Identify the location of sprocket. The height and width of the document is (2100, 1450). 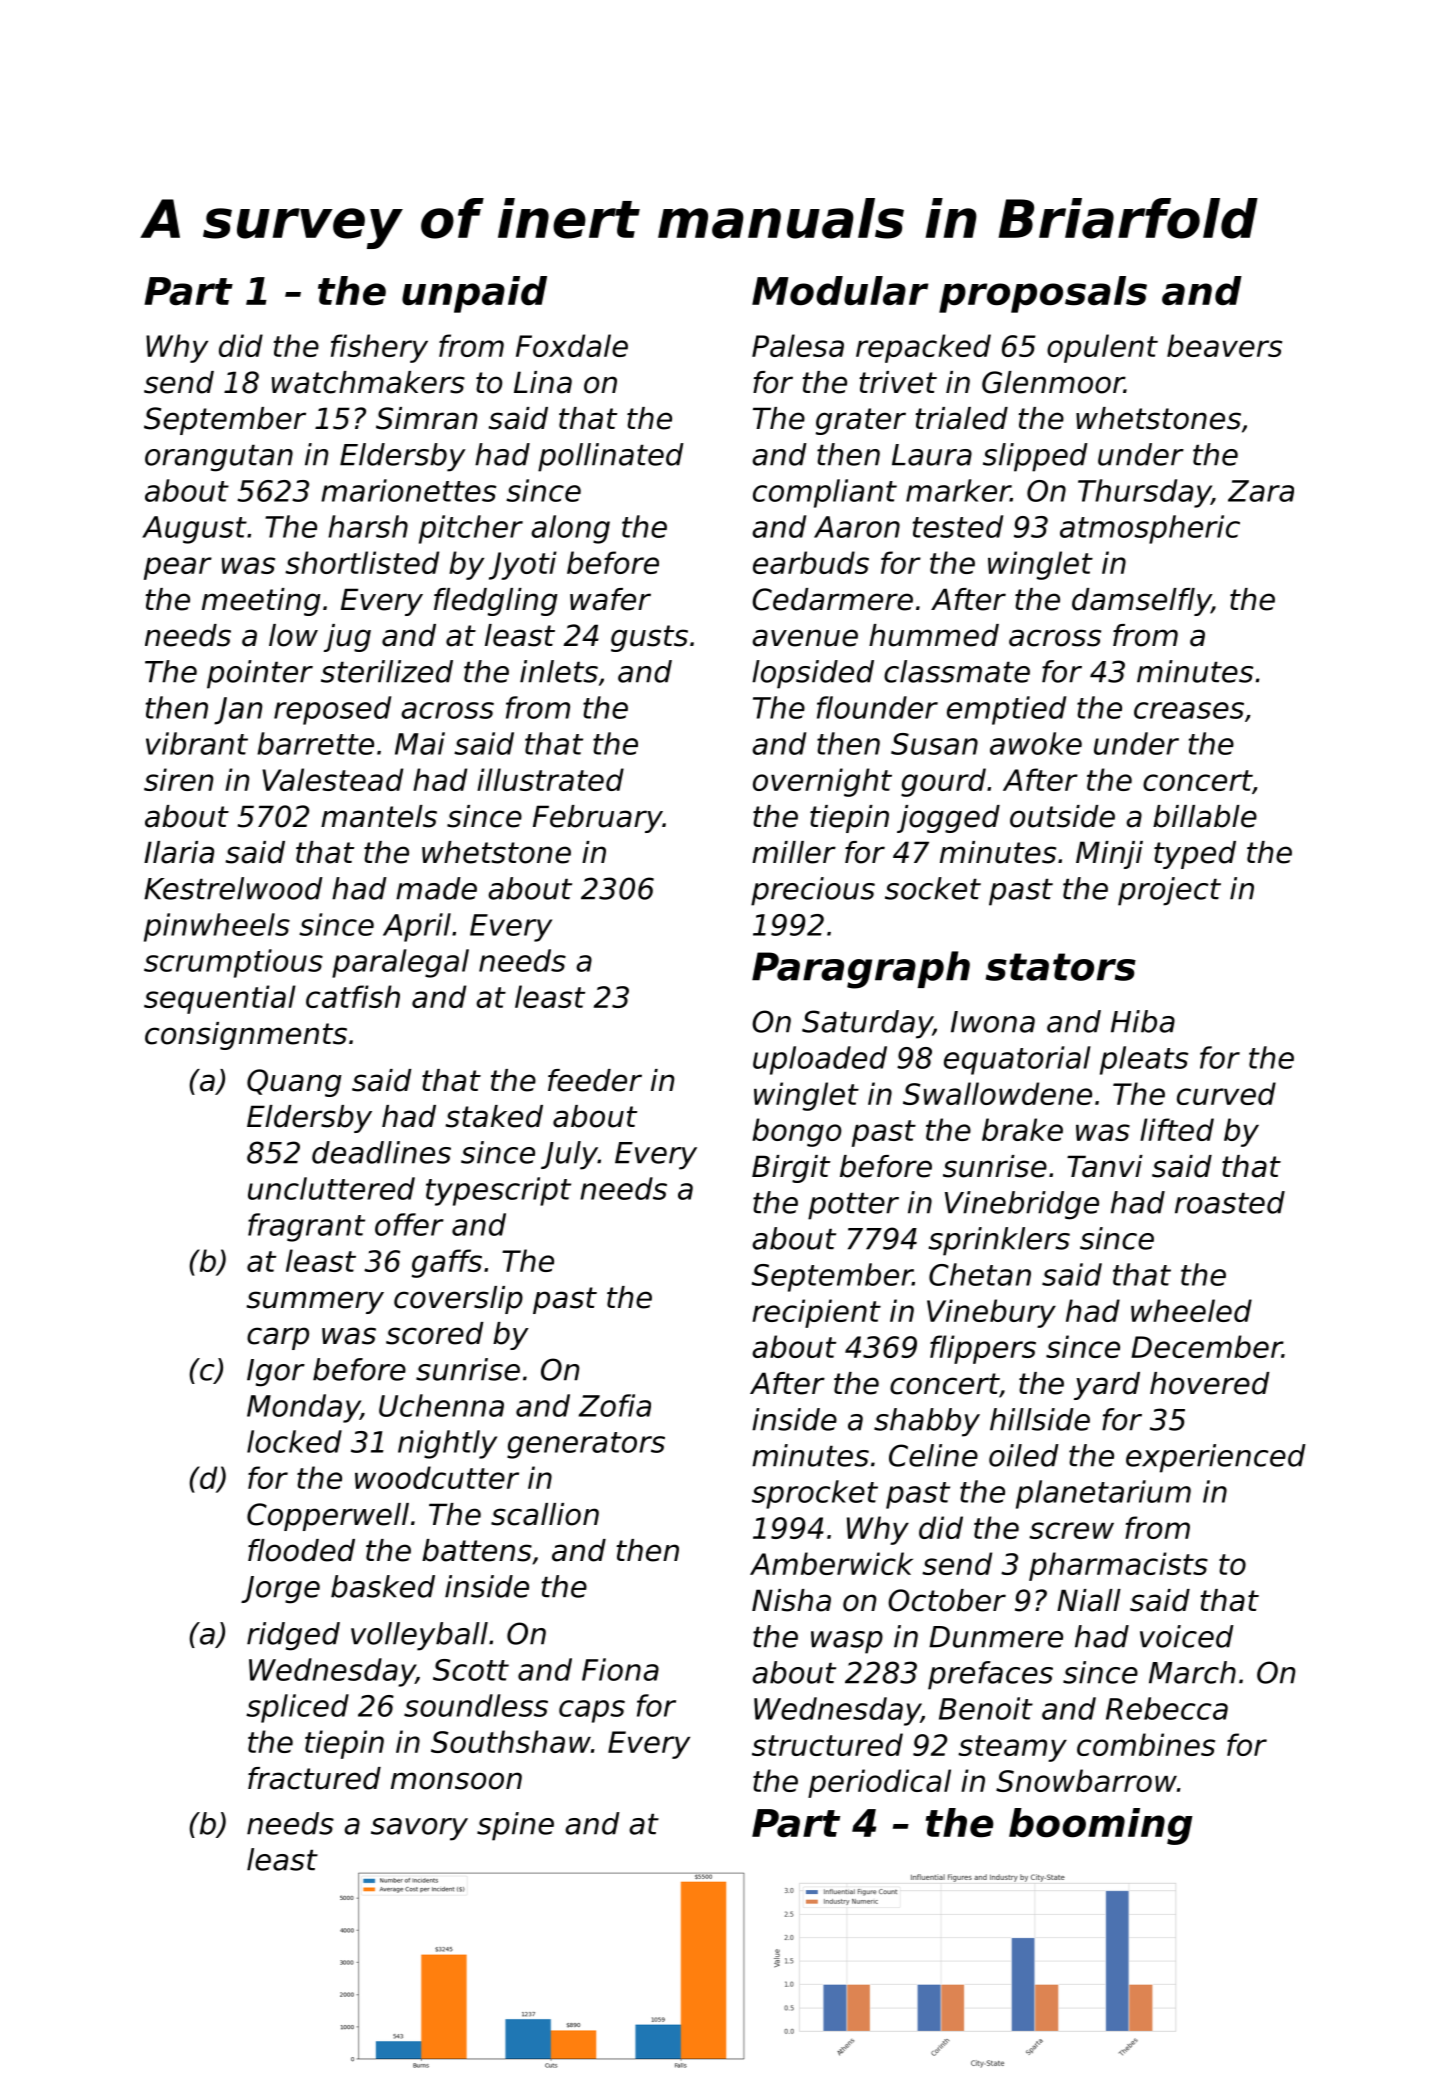
(815, 1494).
